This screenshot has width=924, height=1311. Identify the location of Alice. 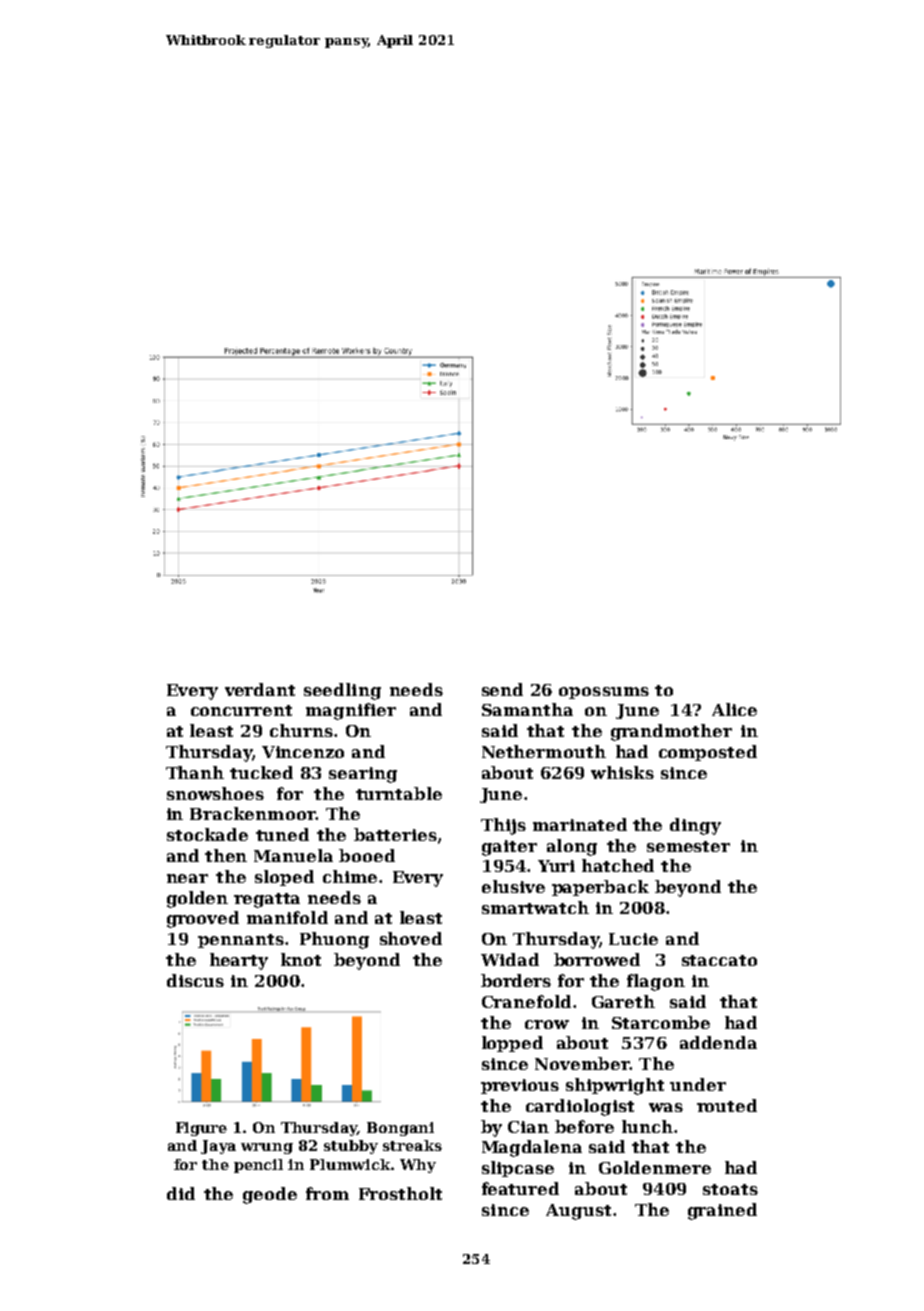
(734, 709).
